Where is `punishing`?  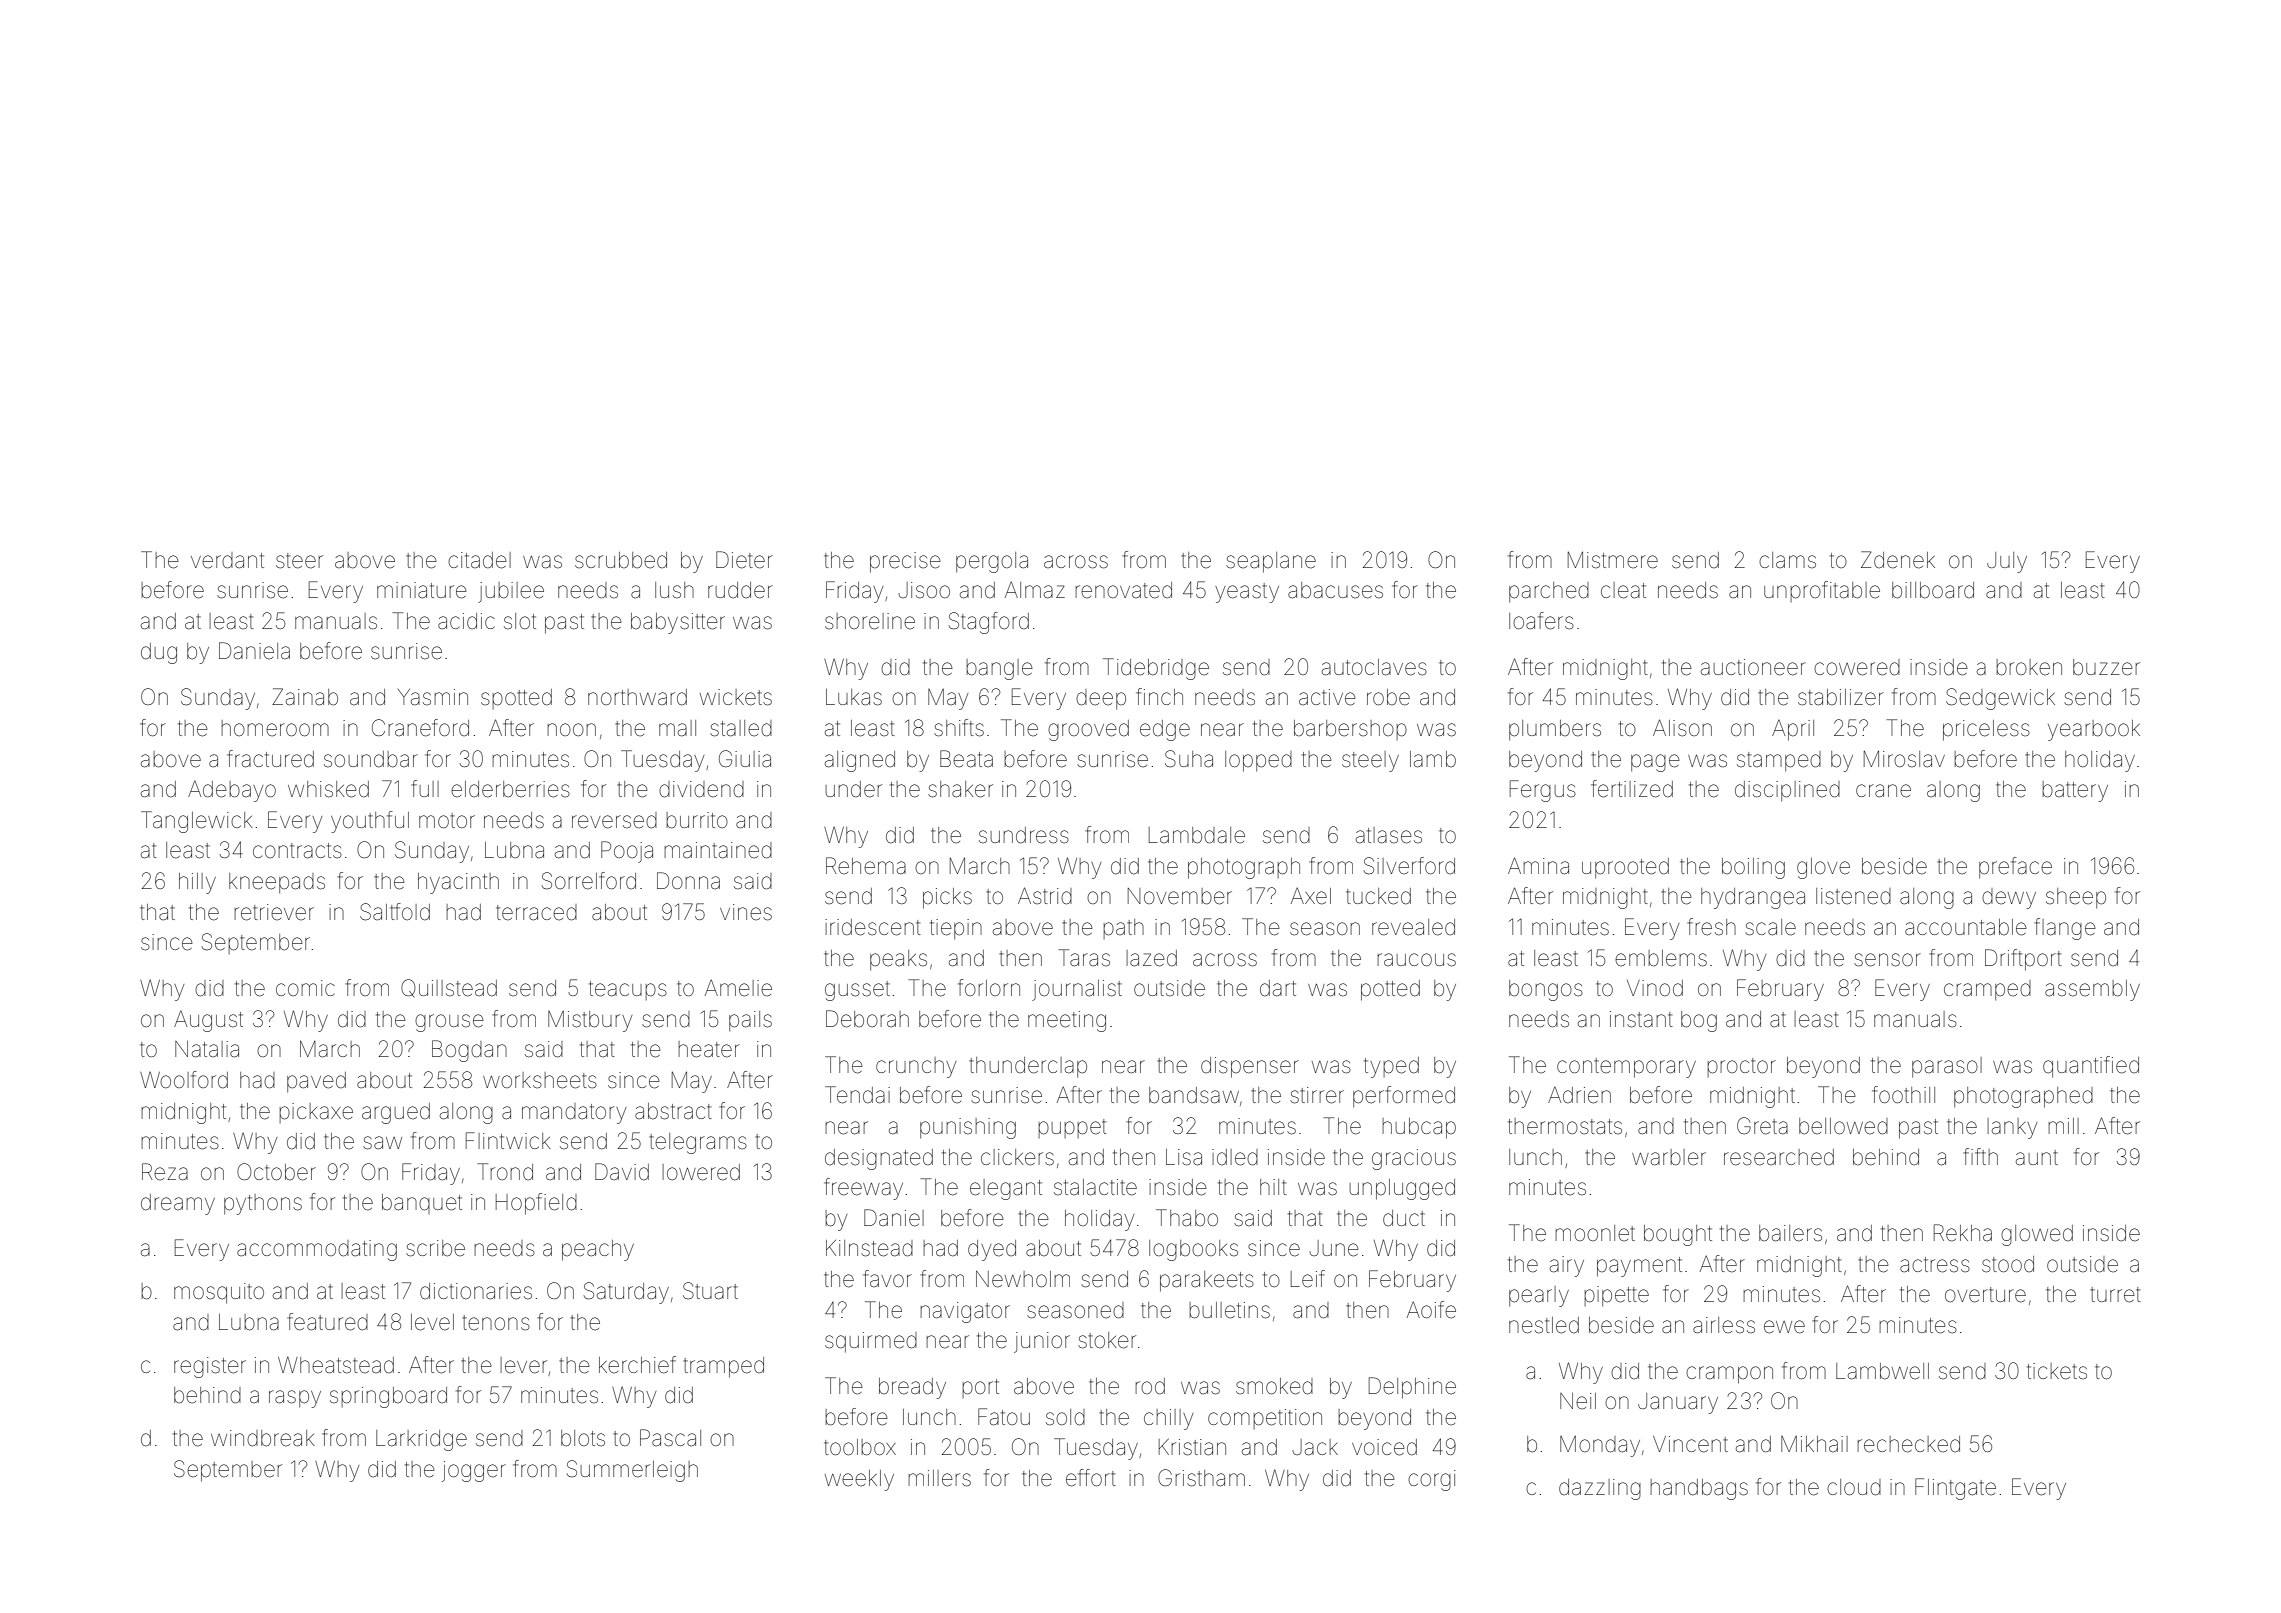 punishing is located at coordinates (968, 1128).
